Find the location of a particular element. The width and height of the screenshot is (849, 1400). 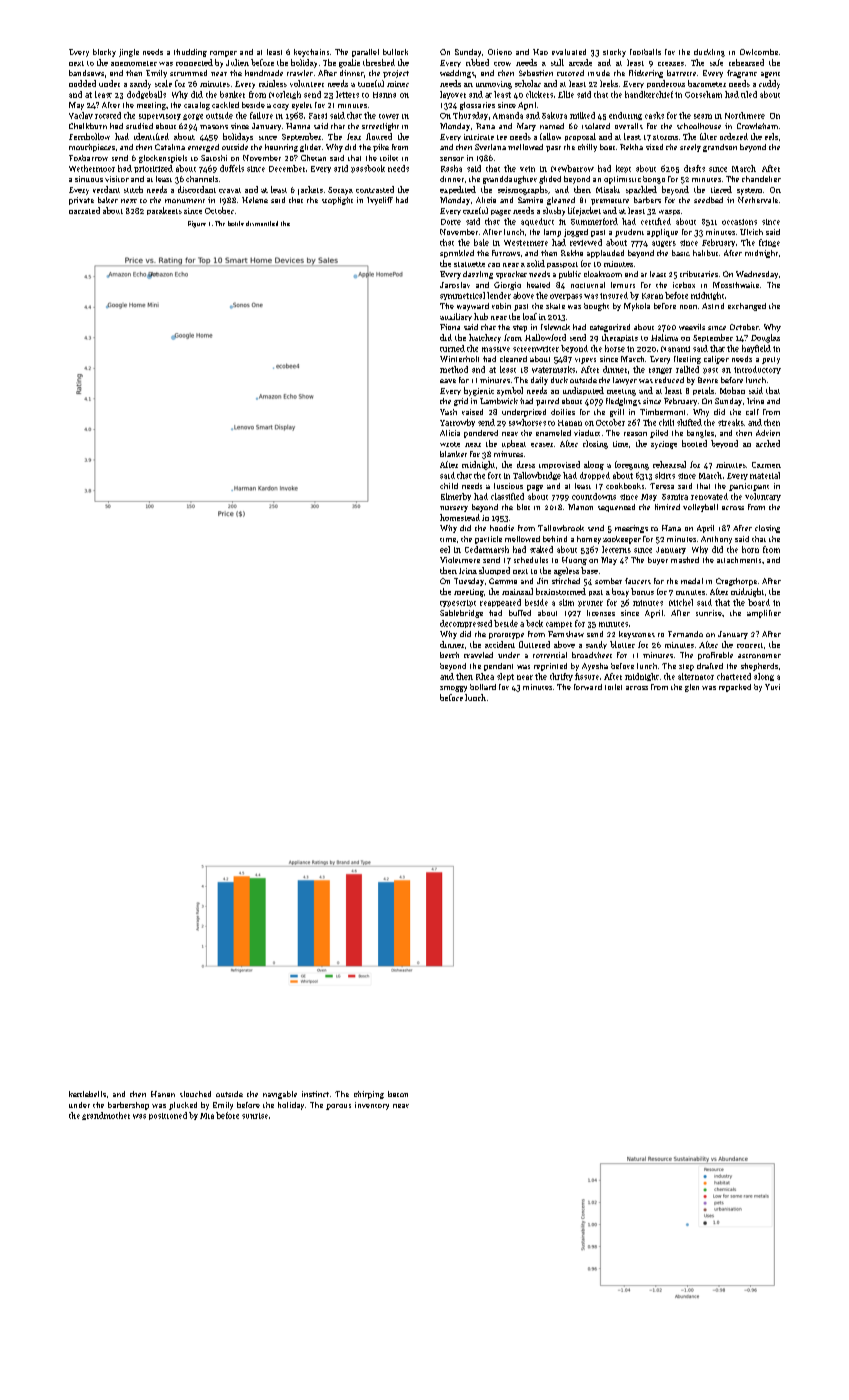

slouched is located at coordinates (195, 1094).
